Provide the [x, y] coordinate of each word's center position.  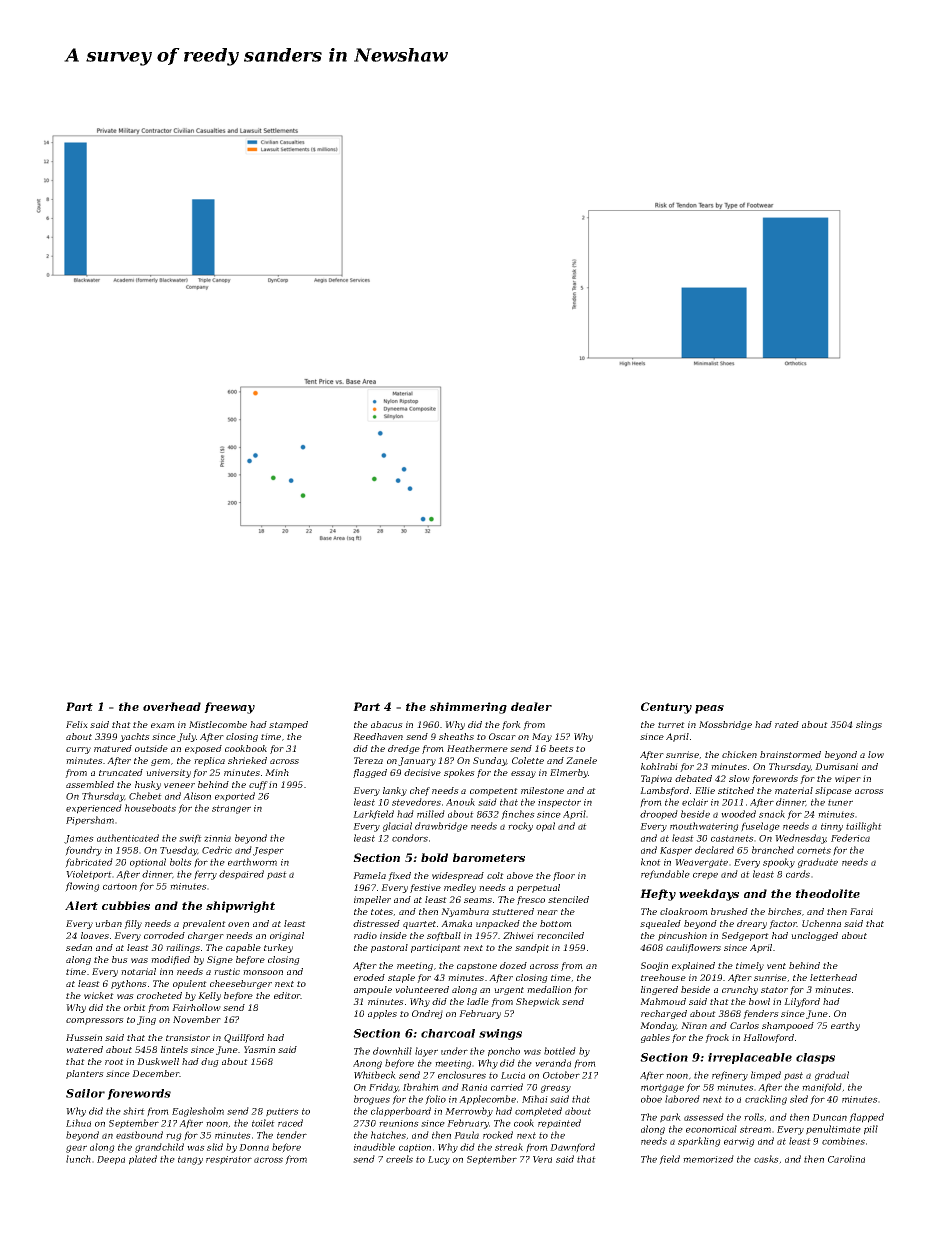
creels [399, 1159]
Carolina [846, 1159]
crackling [766, 1100]
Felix [77, 724]
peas [709, 709]
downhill [392, 1051]
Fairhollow [196, 1007]
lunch [78, 1159]
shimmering [468, 708]
